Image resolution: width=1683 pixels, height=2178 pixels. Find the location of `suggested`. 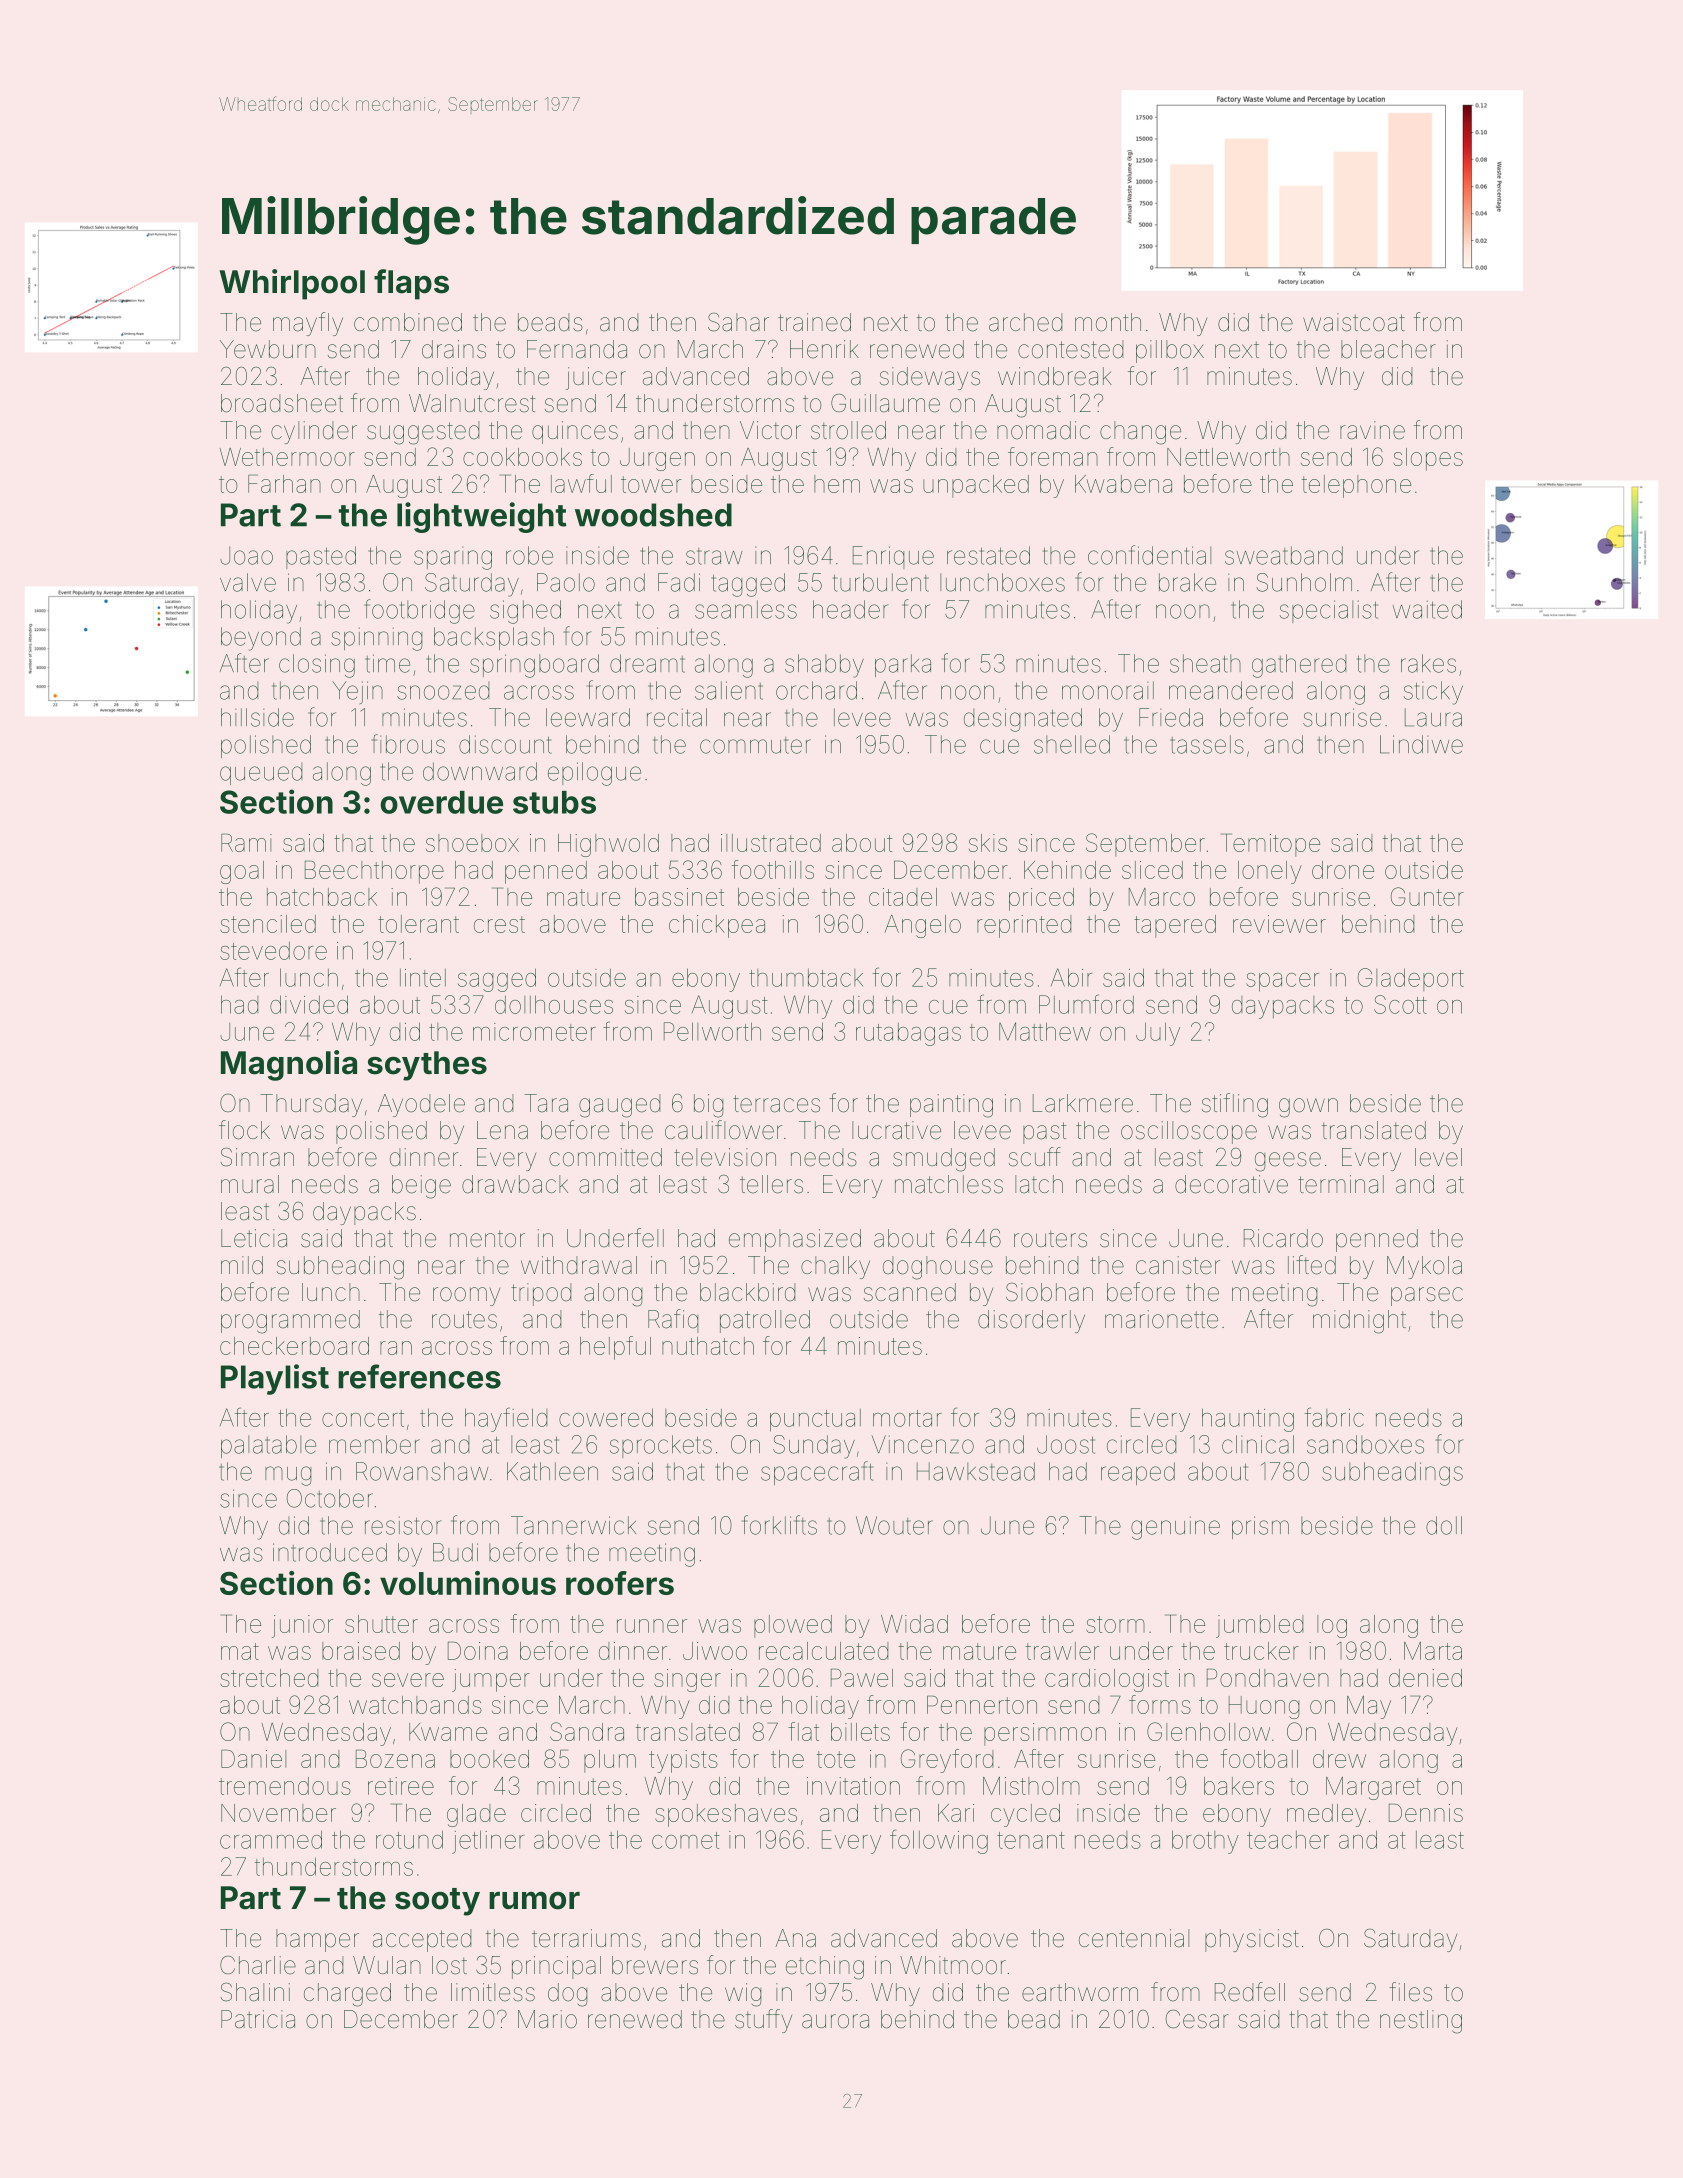

suggested is located at coordinates (423, 433).
